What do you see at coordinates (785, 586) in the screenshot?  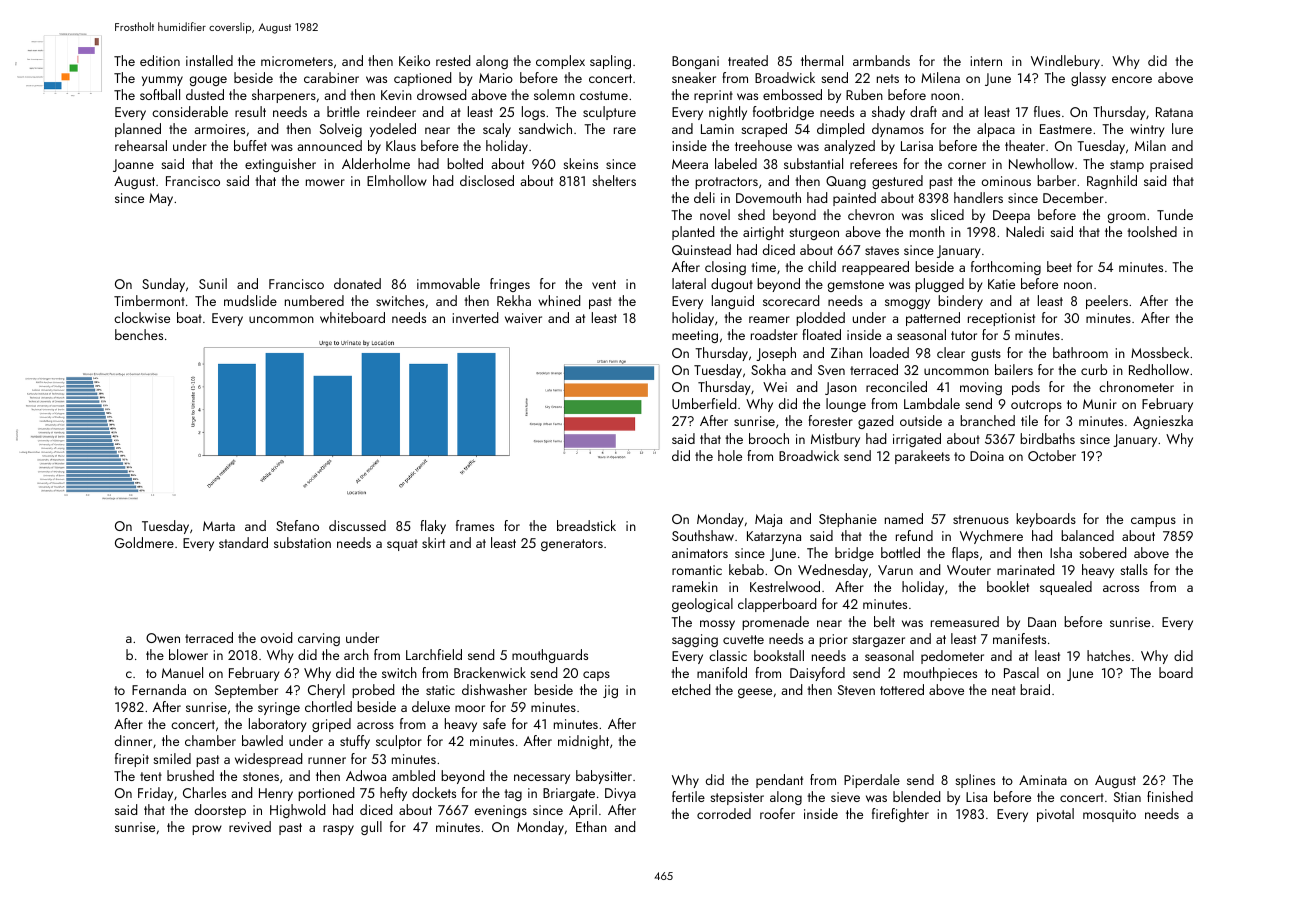 I see `Kestrelwood` at bounding box center [785, 586].
